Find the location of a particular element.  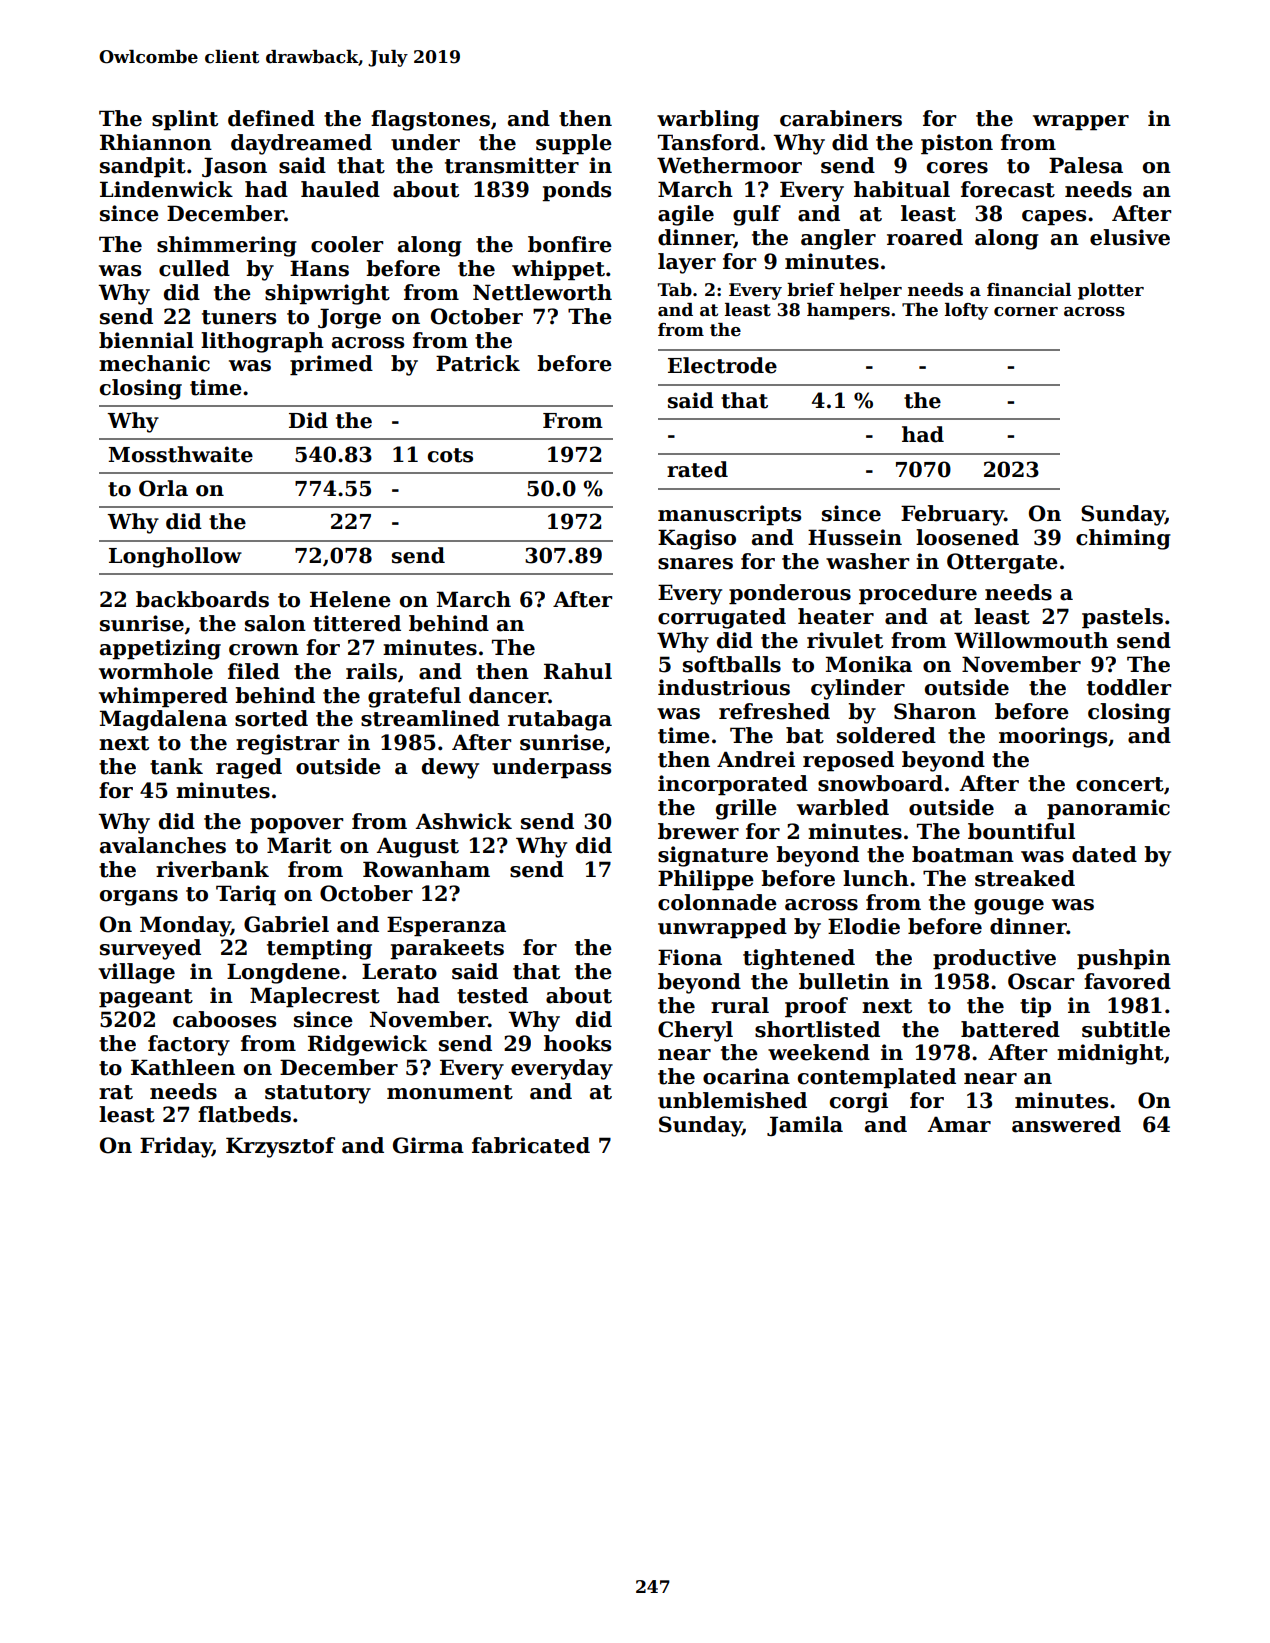

wrapper is located at coordinates (1081, 123).
